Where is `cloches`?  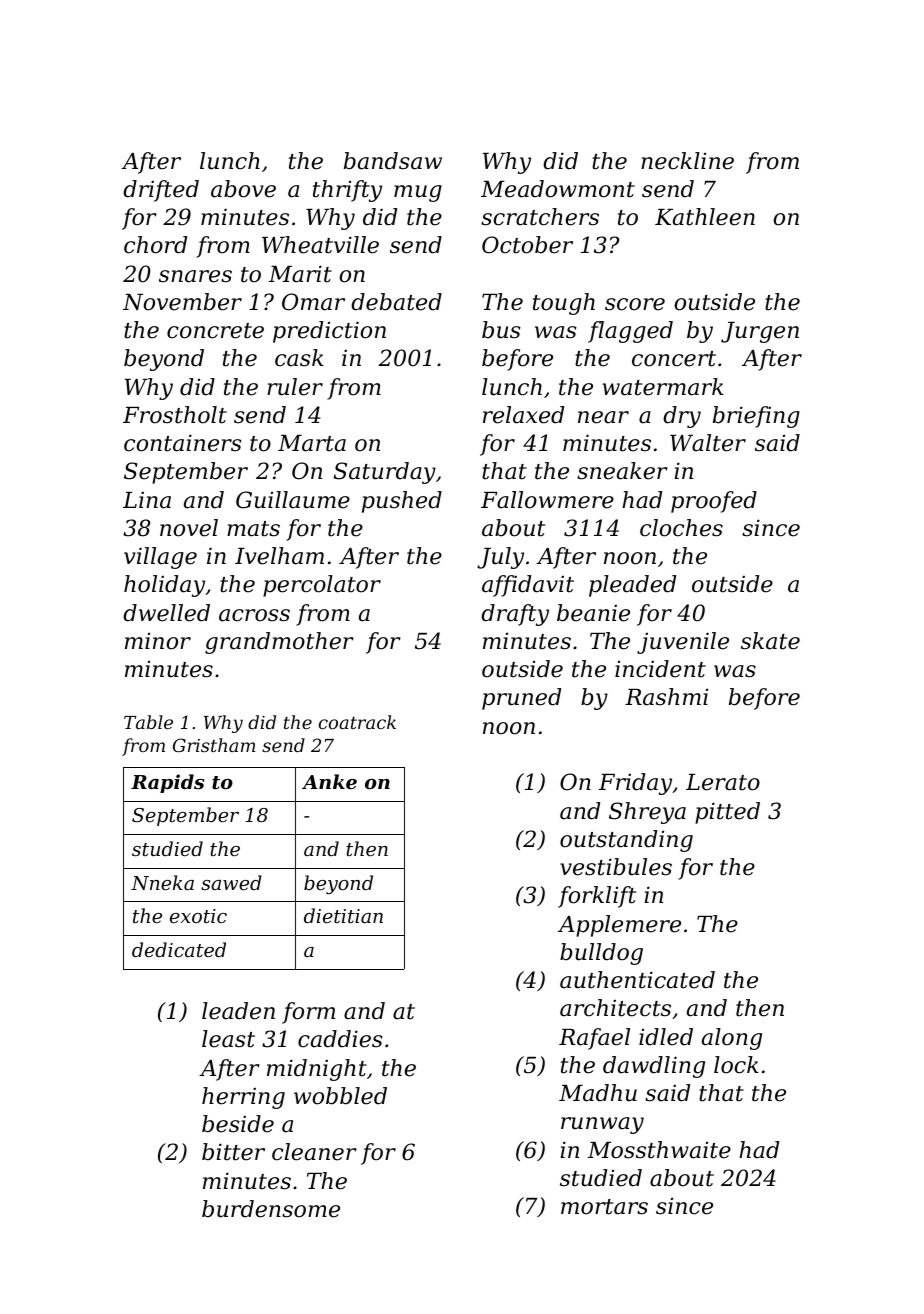
cloches is located at coordinates (681, 528).
